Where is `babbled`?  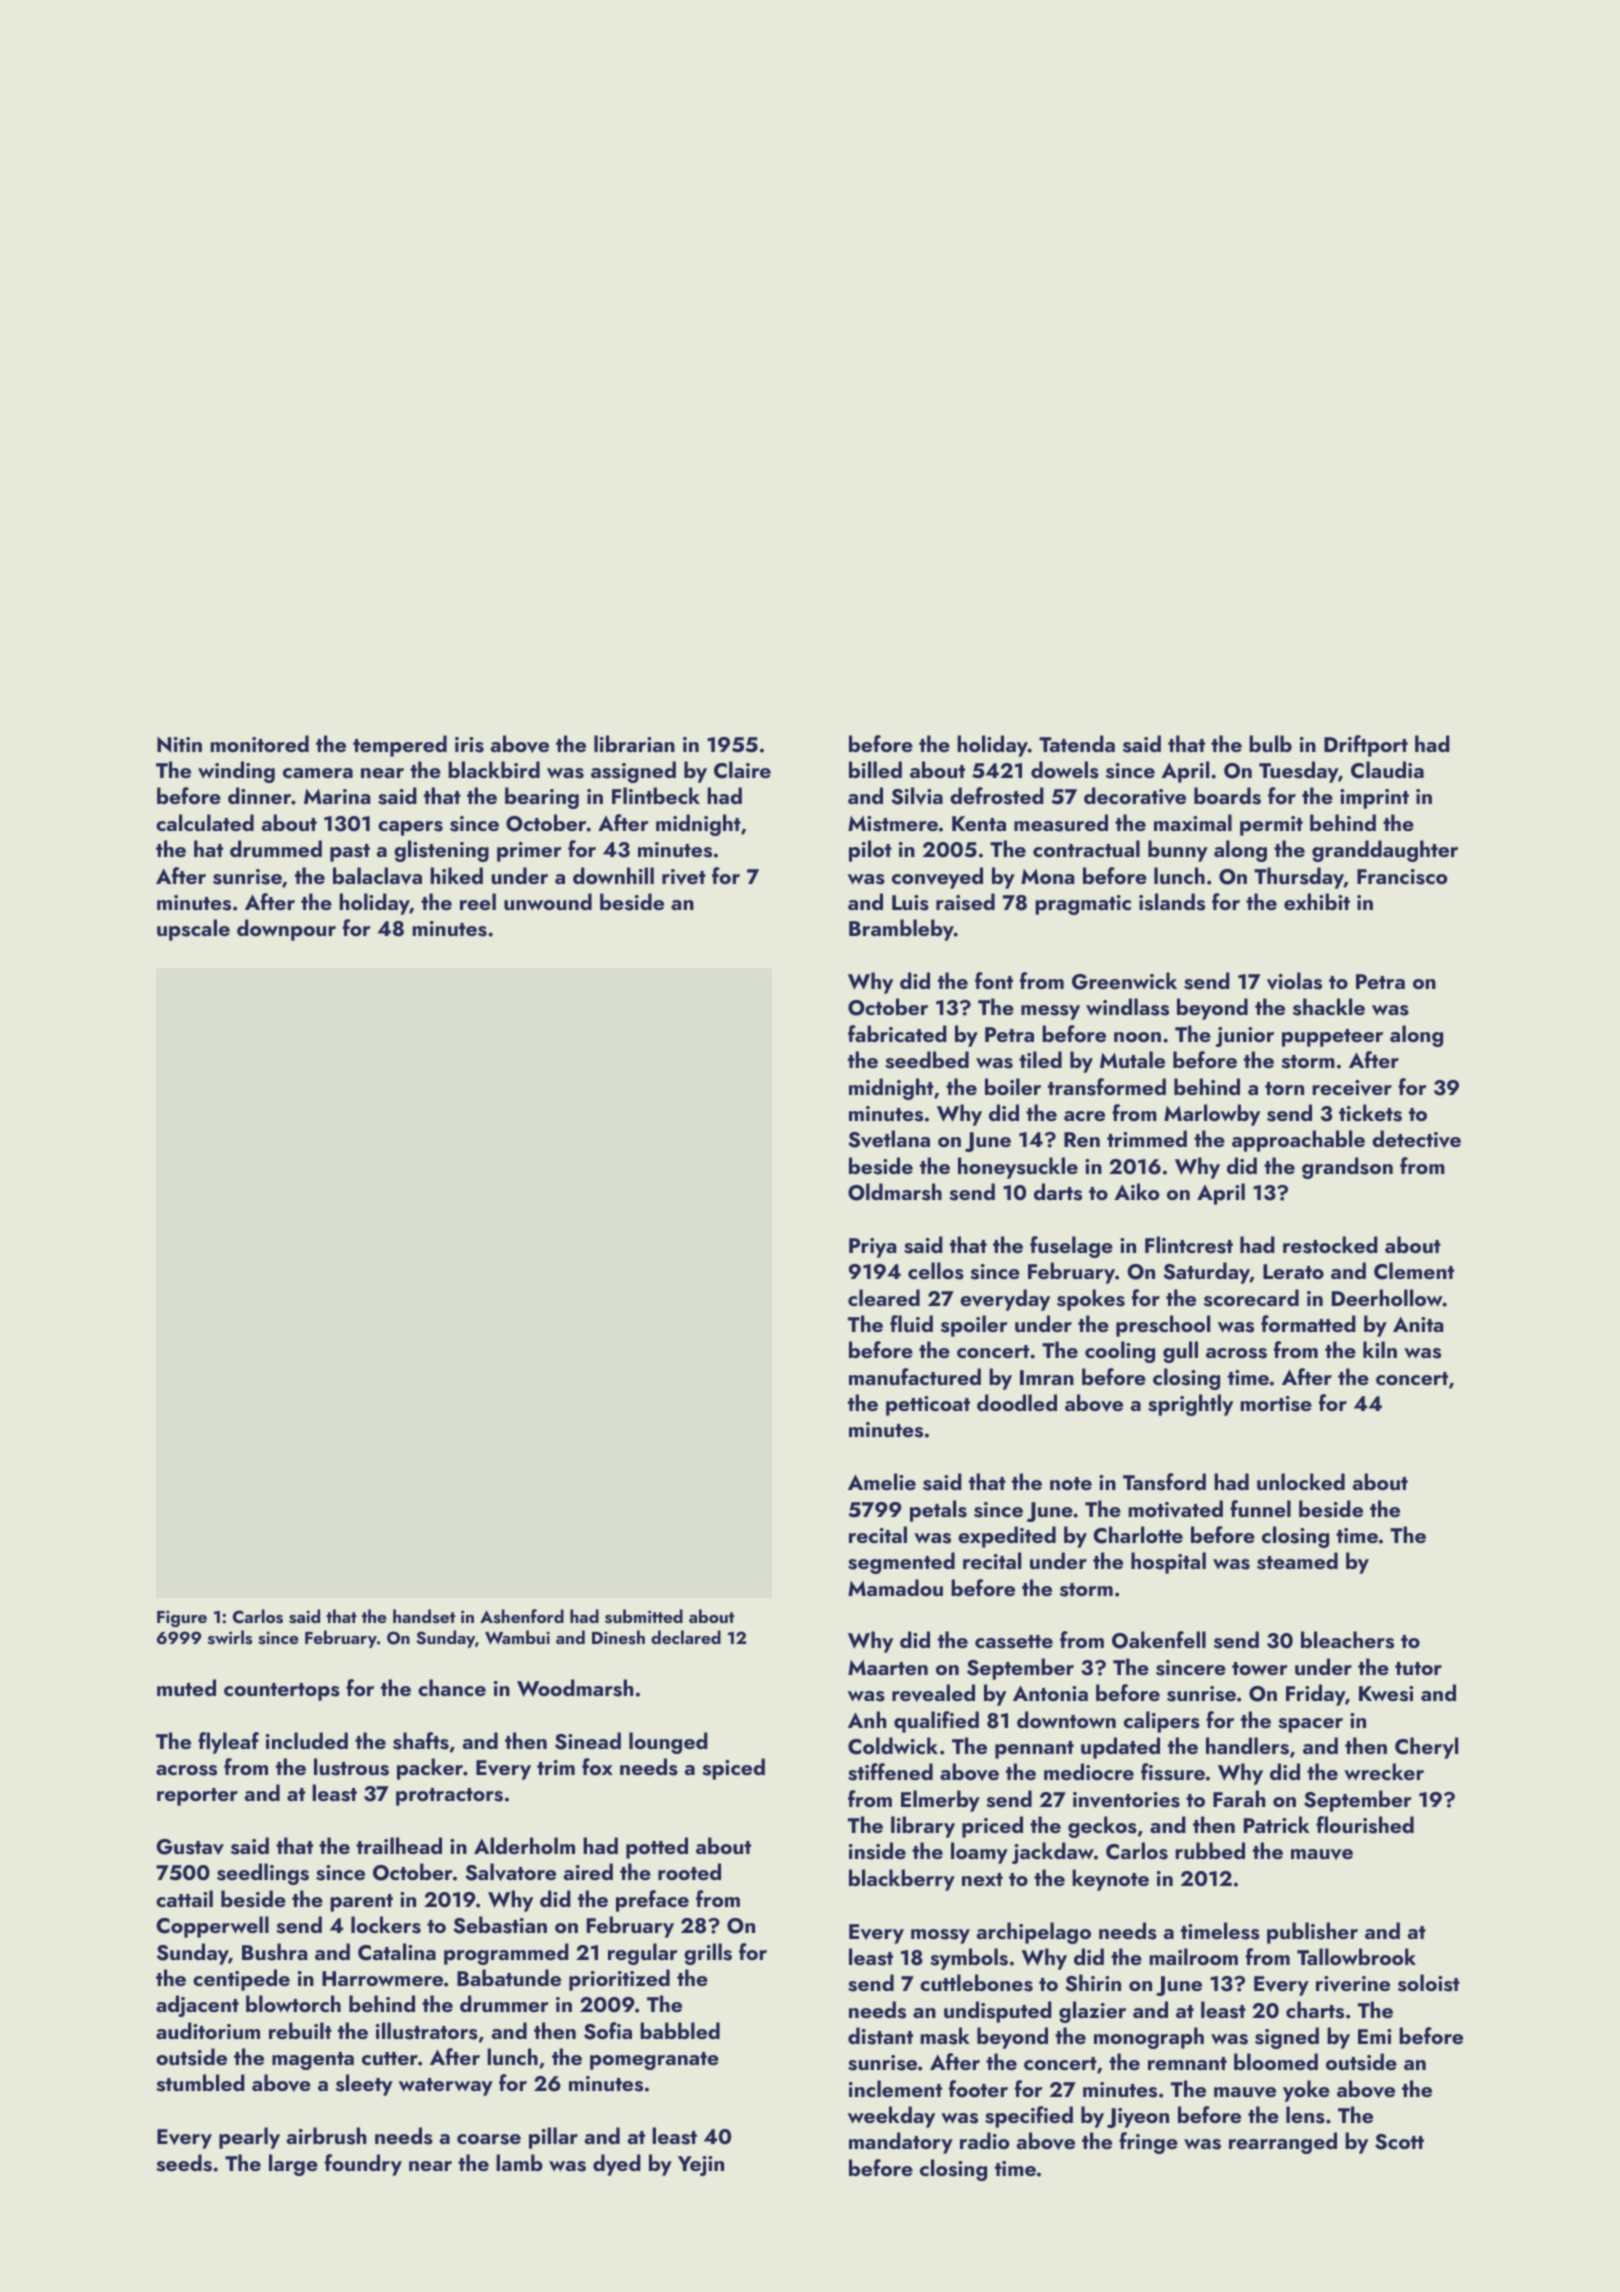
babbled is located at coordinates (680, 2030).
